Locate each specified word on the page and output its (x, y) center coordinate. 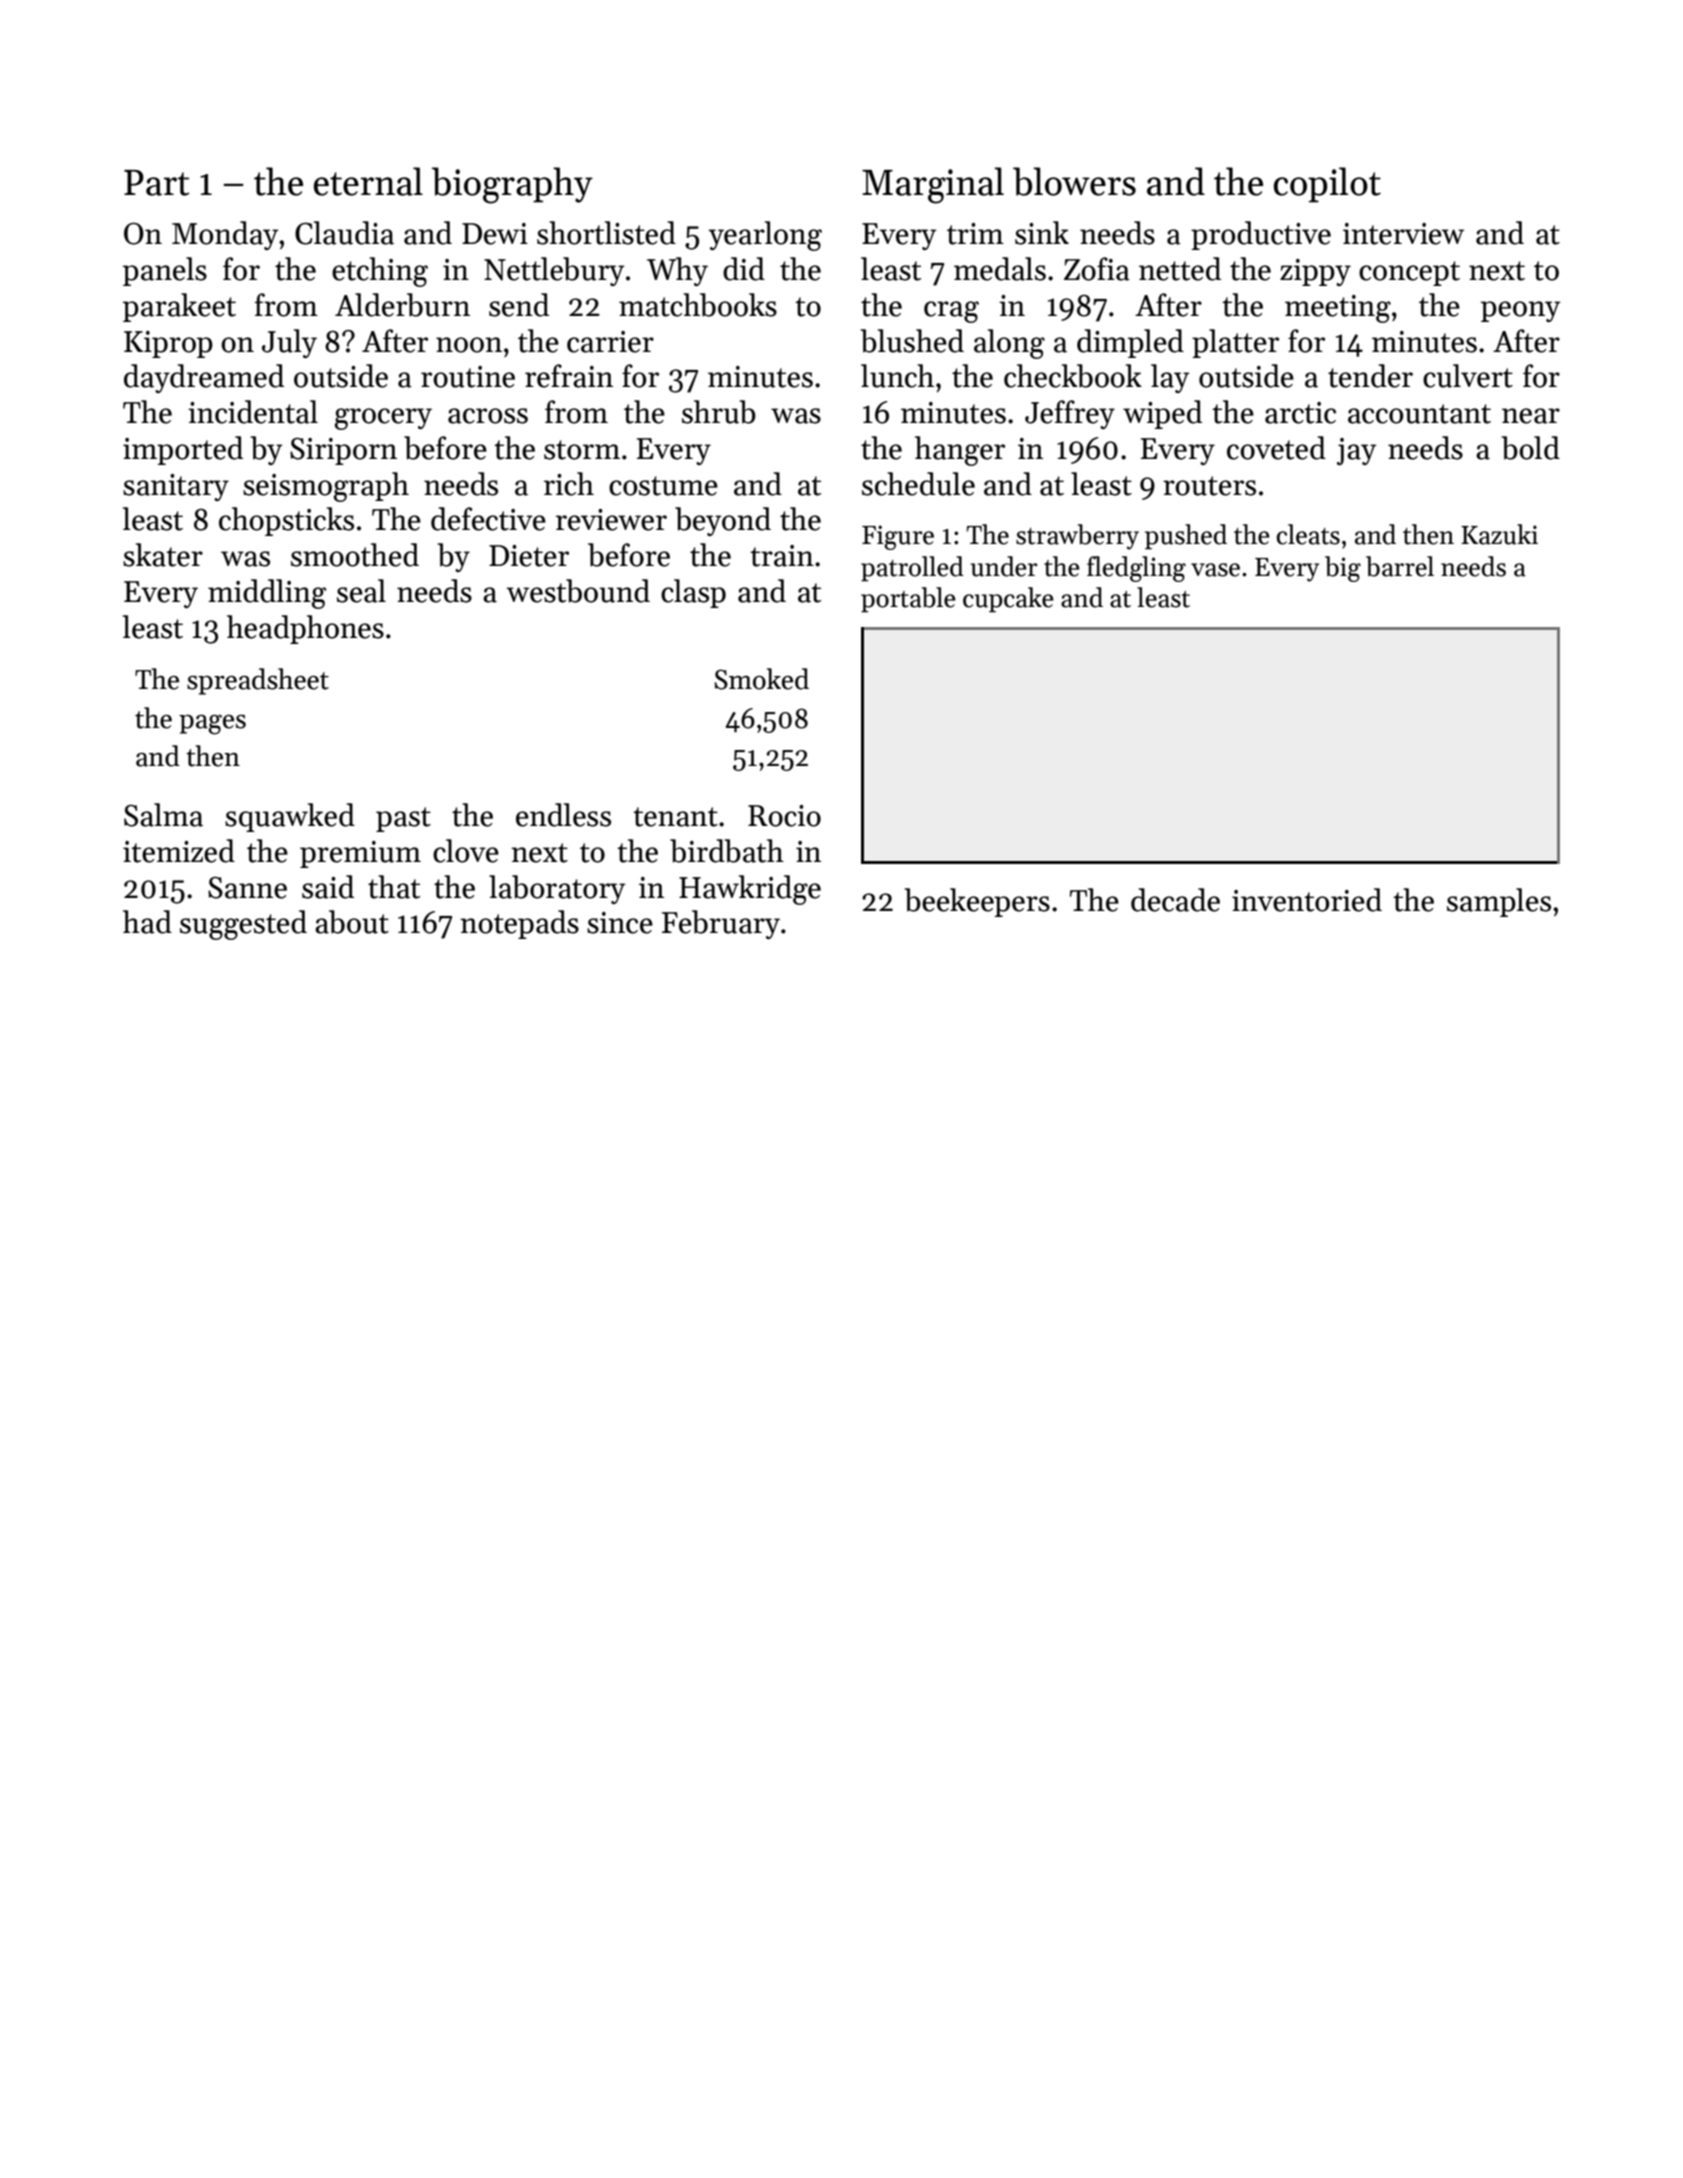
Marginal (933, 185)
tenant (675, 817)
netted (1180, 269)
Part (157, 183)
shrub (719, 412)
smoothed (355, 555)
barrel (1400, 566)
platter (1235, 343)
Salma (163, 815)
